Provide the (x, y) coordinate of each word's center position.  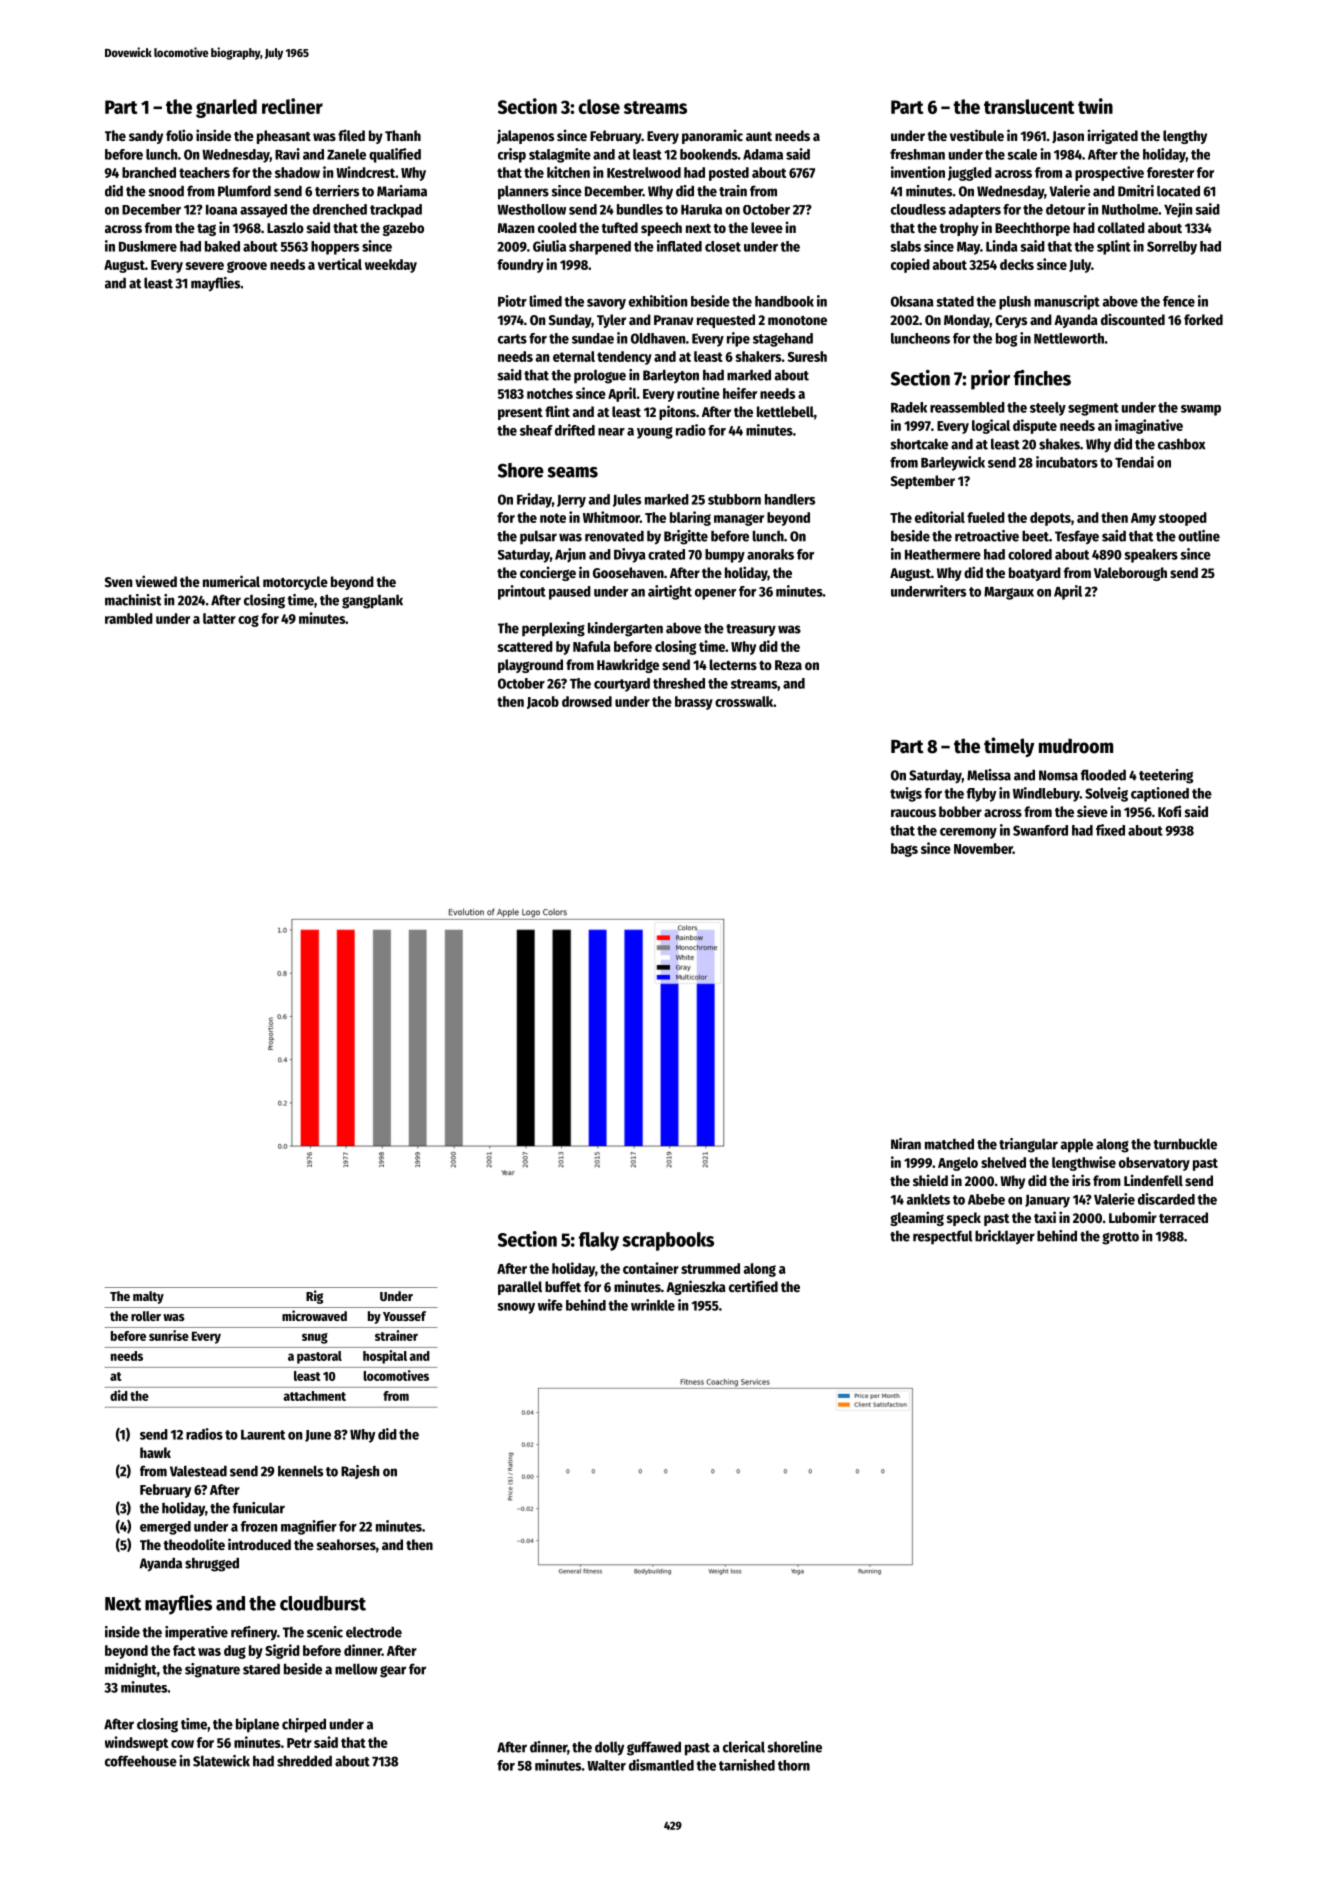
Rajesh (360, 1472)
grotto (1120, 1238)
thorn (794, 1765)
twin (1095, 106)
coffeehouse (141, 1761)
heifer (740, 393)
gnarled (226, 108)
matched (949, 1144)
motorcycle (295, 583)
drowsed (587, 701)
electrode (374, 1632)
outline (1199, 536)
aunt (759, 136)
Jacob (543, 702)
